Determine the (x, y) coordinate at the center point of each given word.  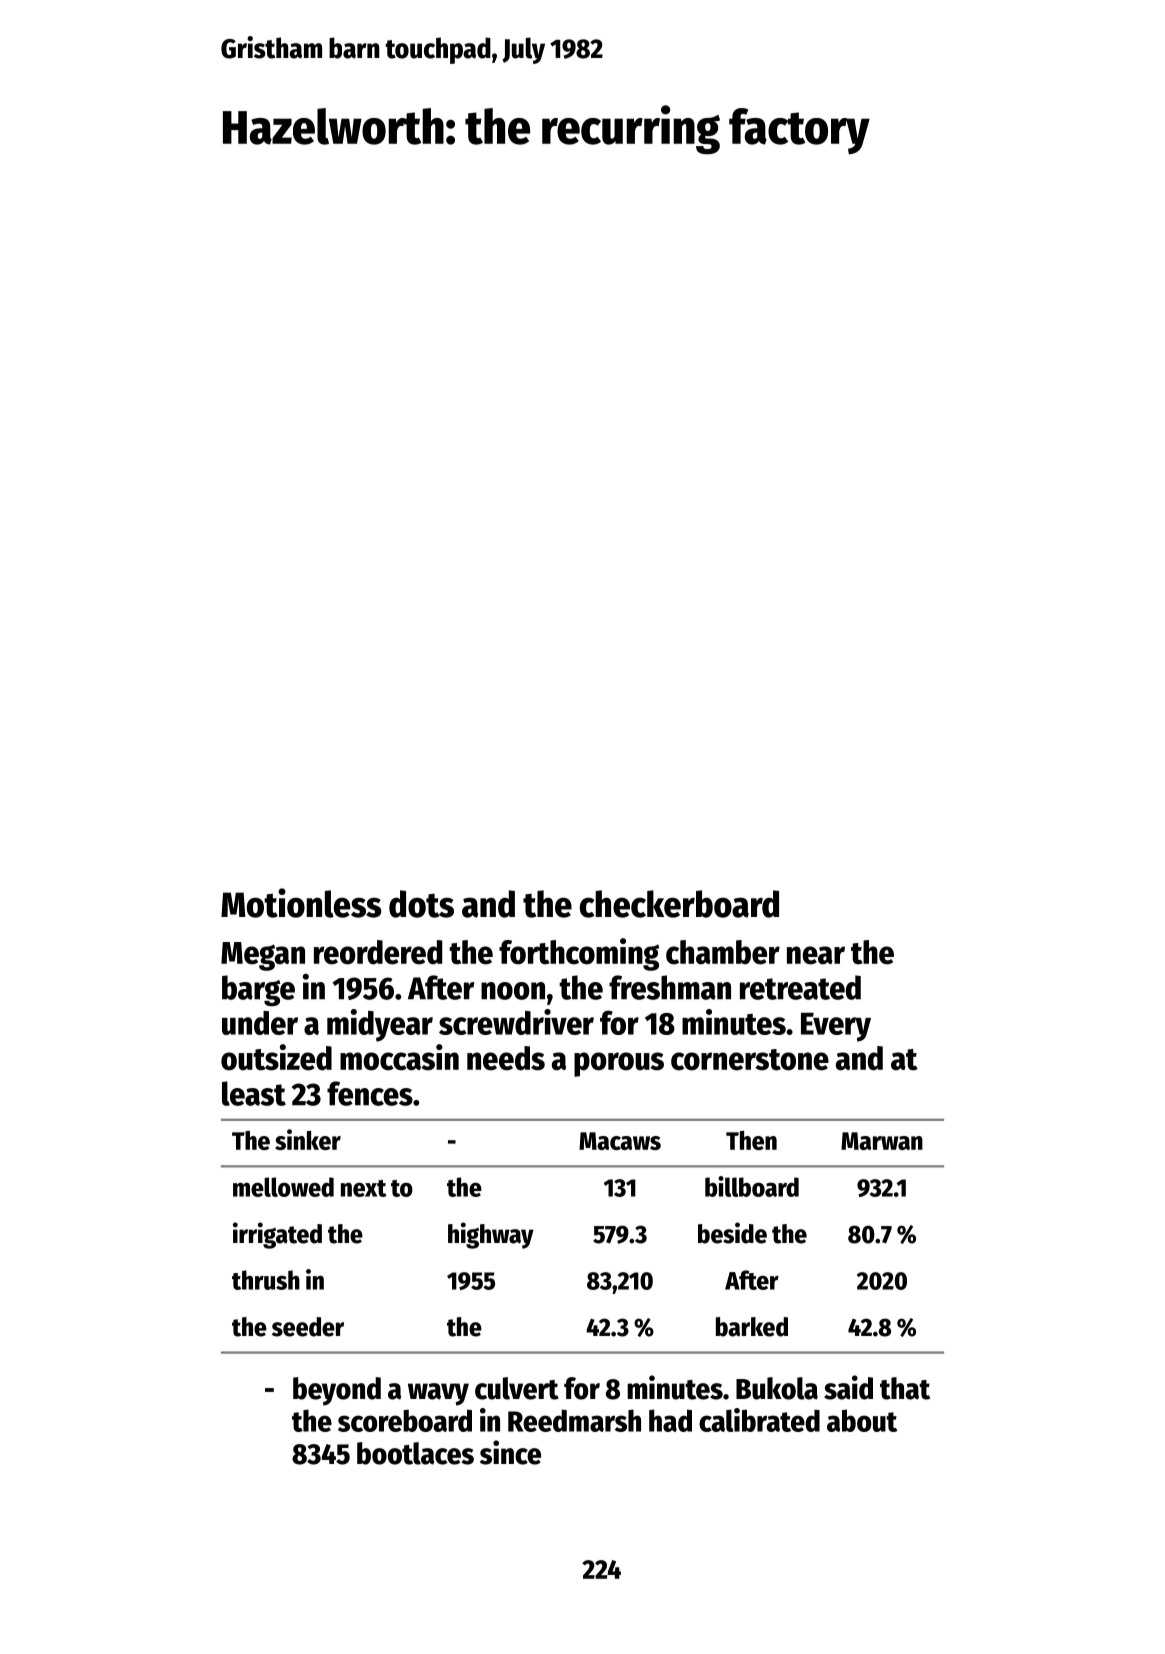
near (816, 955)
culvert (517, 1388)
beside (732, 1233)
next (364, 1188)
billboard (752, 1186)
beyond (337, 1391)
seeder (308, 1327)
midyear (380, 1025)
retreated (800, 987)
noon (513, 991)
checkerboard (679, 904)
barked (752, 1327)
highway (491, 1235)
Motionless (301, 903)
